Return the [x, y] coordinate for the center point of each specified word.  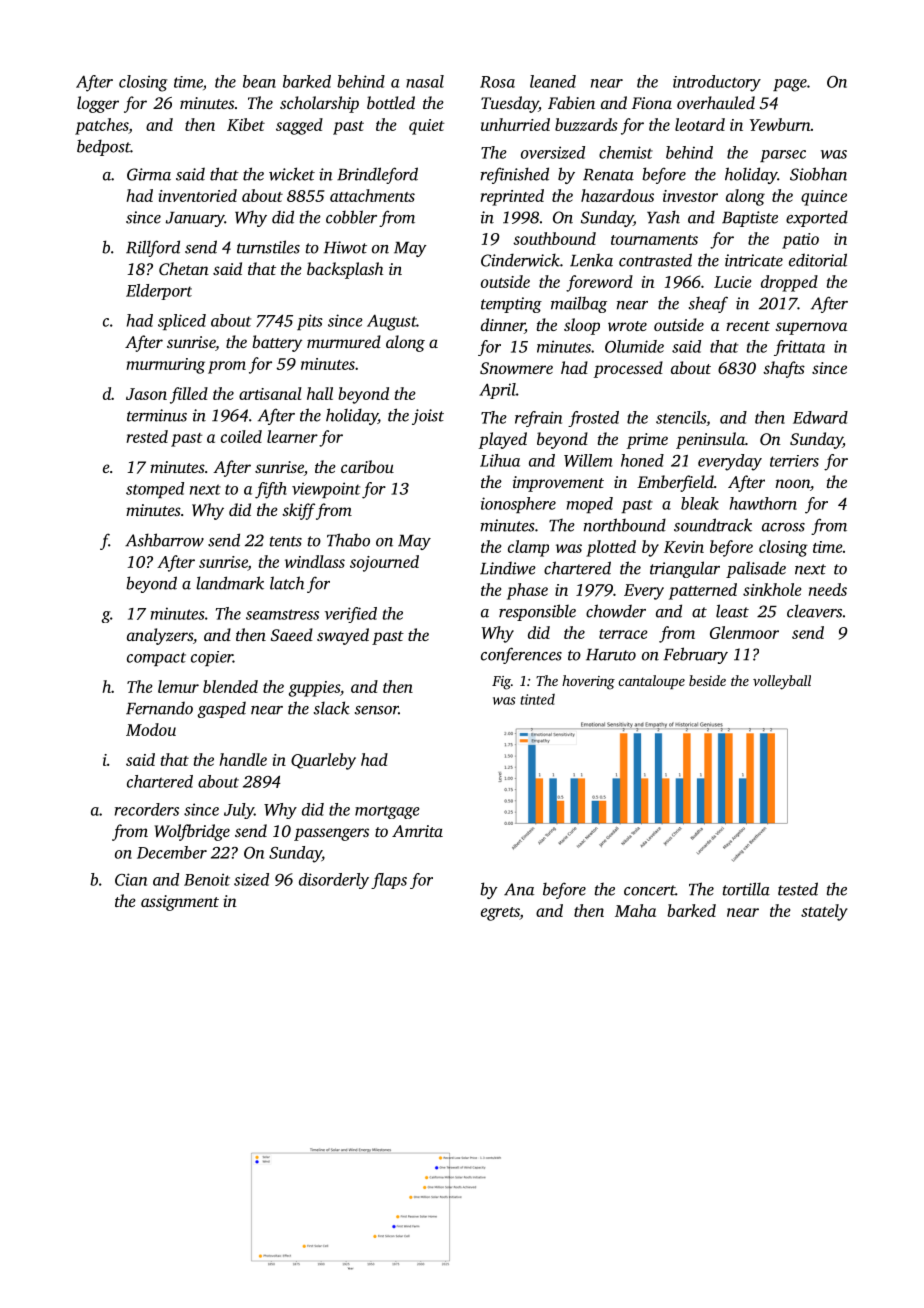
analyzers [160, 636]
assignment [180, 903]
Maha [635, 910]
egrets [500, 914]
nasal [425, 81]
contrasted [655, 260]
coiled [241, 436]
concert [649, 890]
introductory [717, 83]
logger [98, 104]
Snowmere [516, 368]
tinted [537, 699]
